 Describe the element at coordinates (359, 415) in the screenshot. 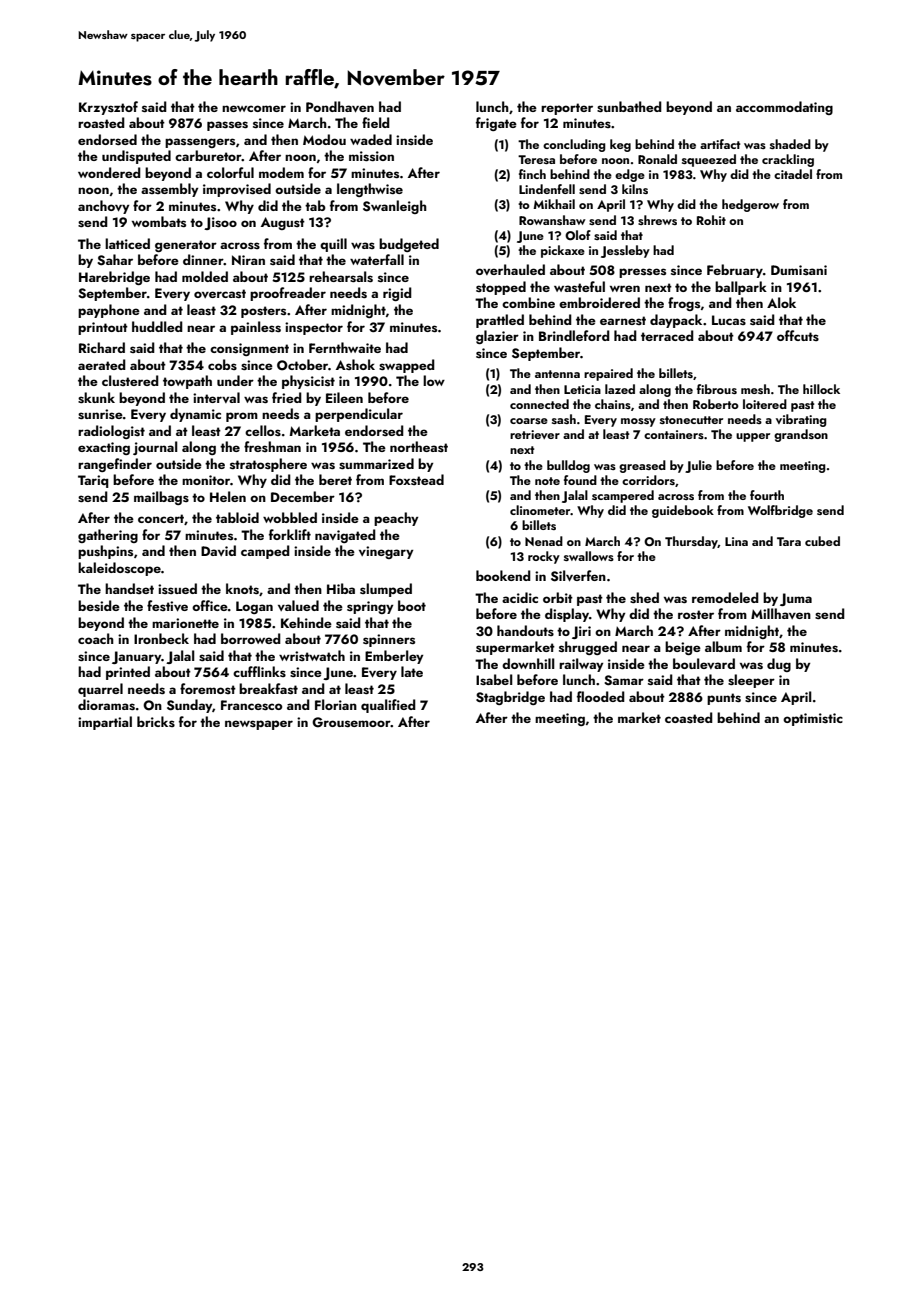

I see `perpendicular` at that location.
